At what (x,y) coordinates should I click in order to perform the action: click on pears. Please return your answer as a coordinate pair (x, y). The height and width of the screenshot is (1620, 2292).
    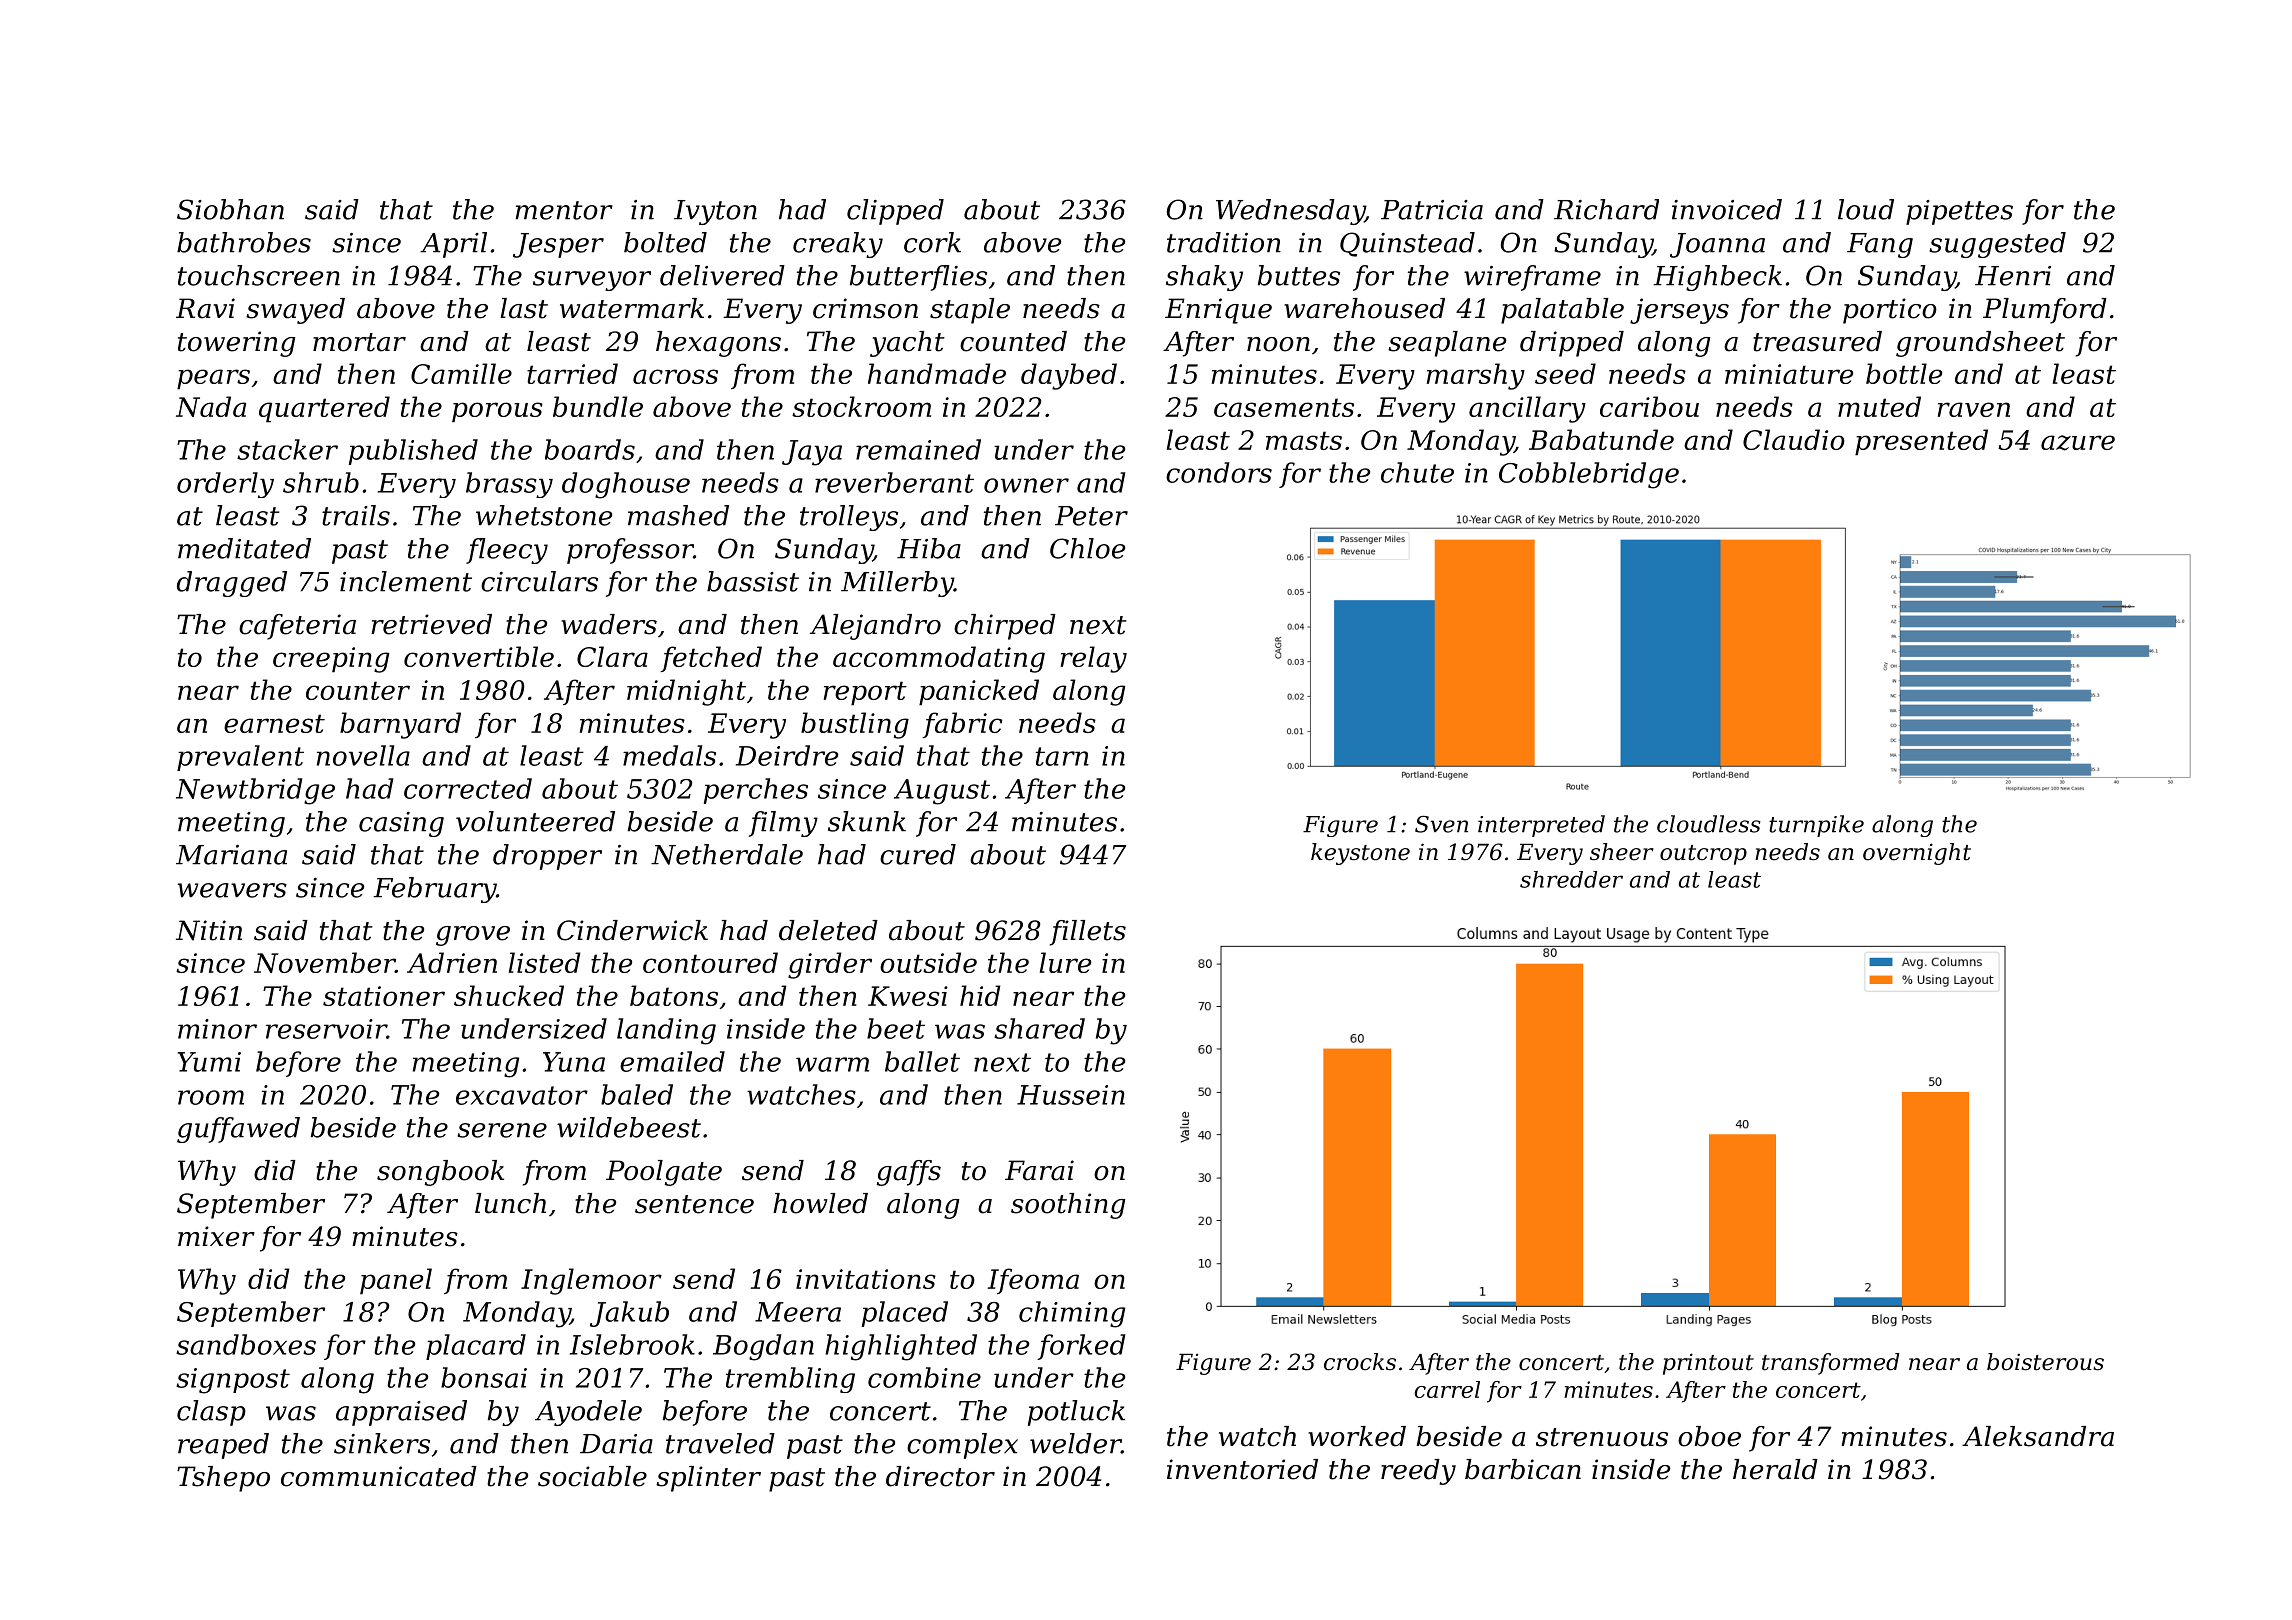
    Looking at the image, I should click on (213, 379).
